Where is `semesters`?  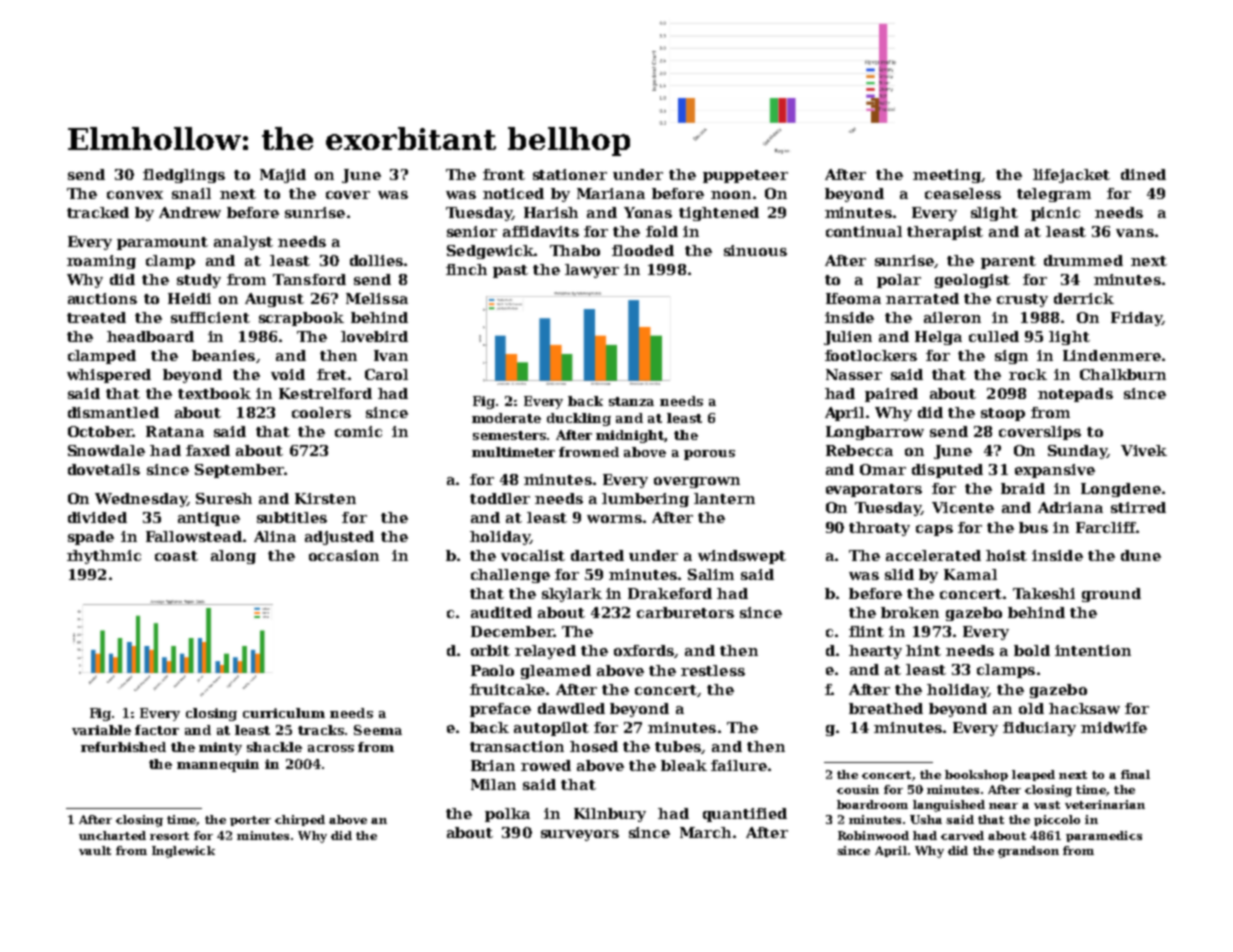 semesters is located at coordinates (509, 435).
